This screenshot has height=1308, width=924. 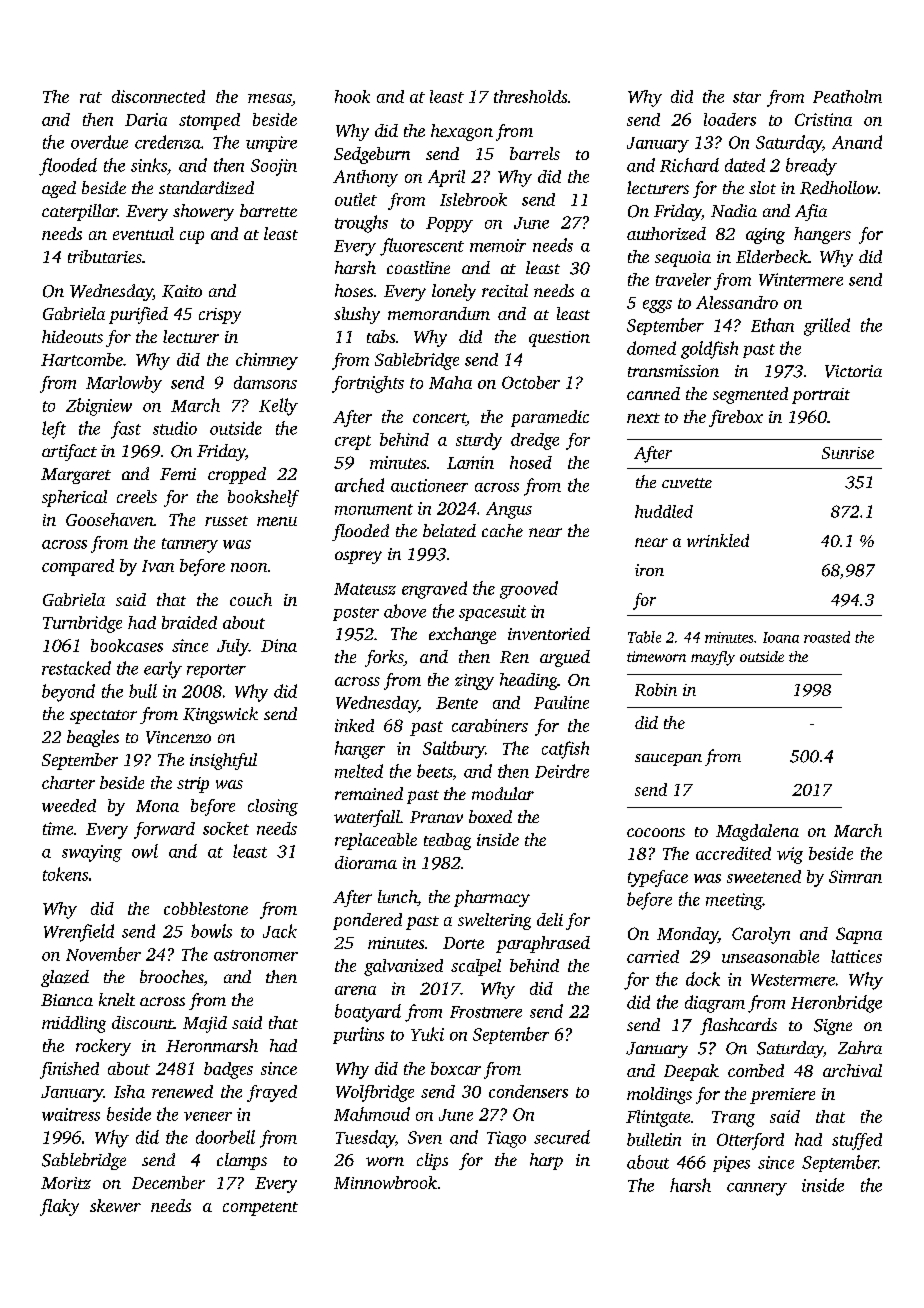 What do you see at coordinates (115, 1205) in the screenshot?
I see `skewer` at bounding box center [115, 1205].
